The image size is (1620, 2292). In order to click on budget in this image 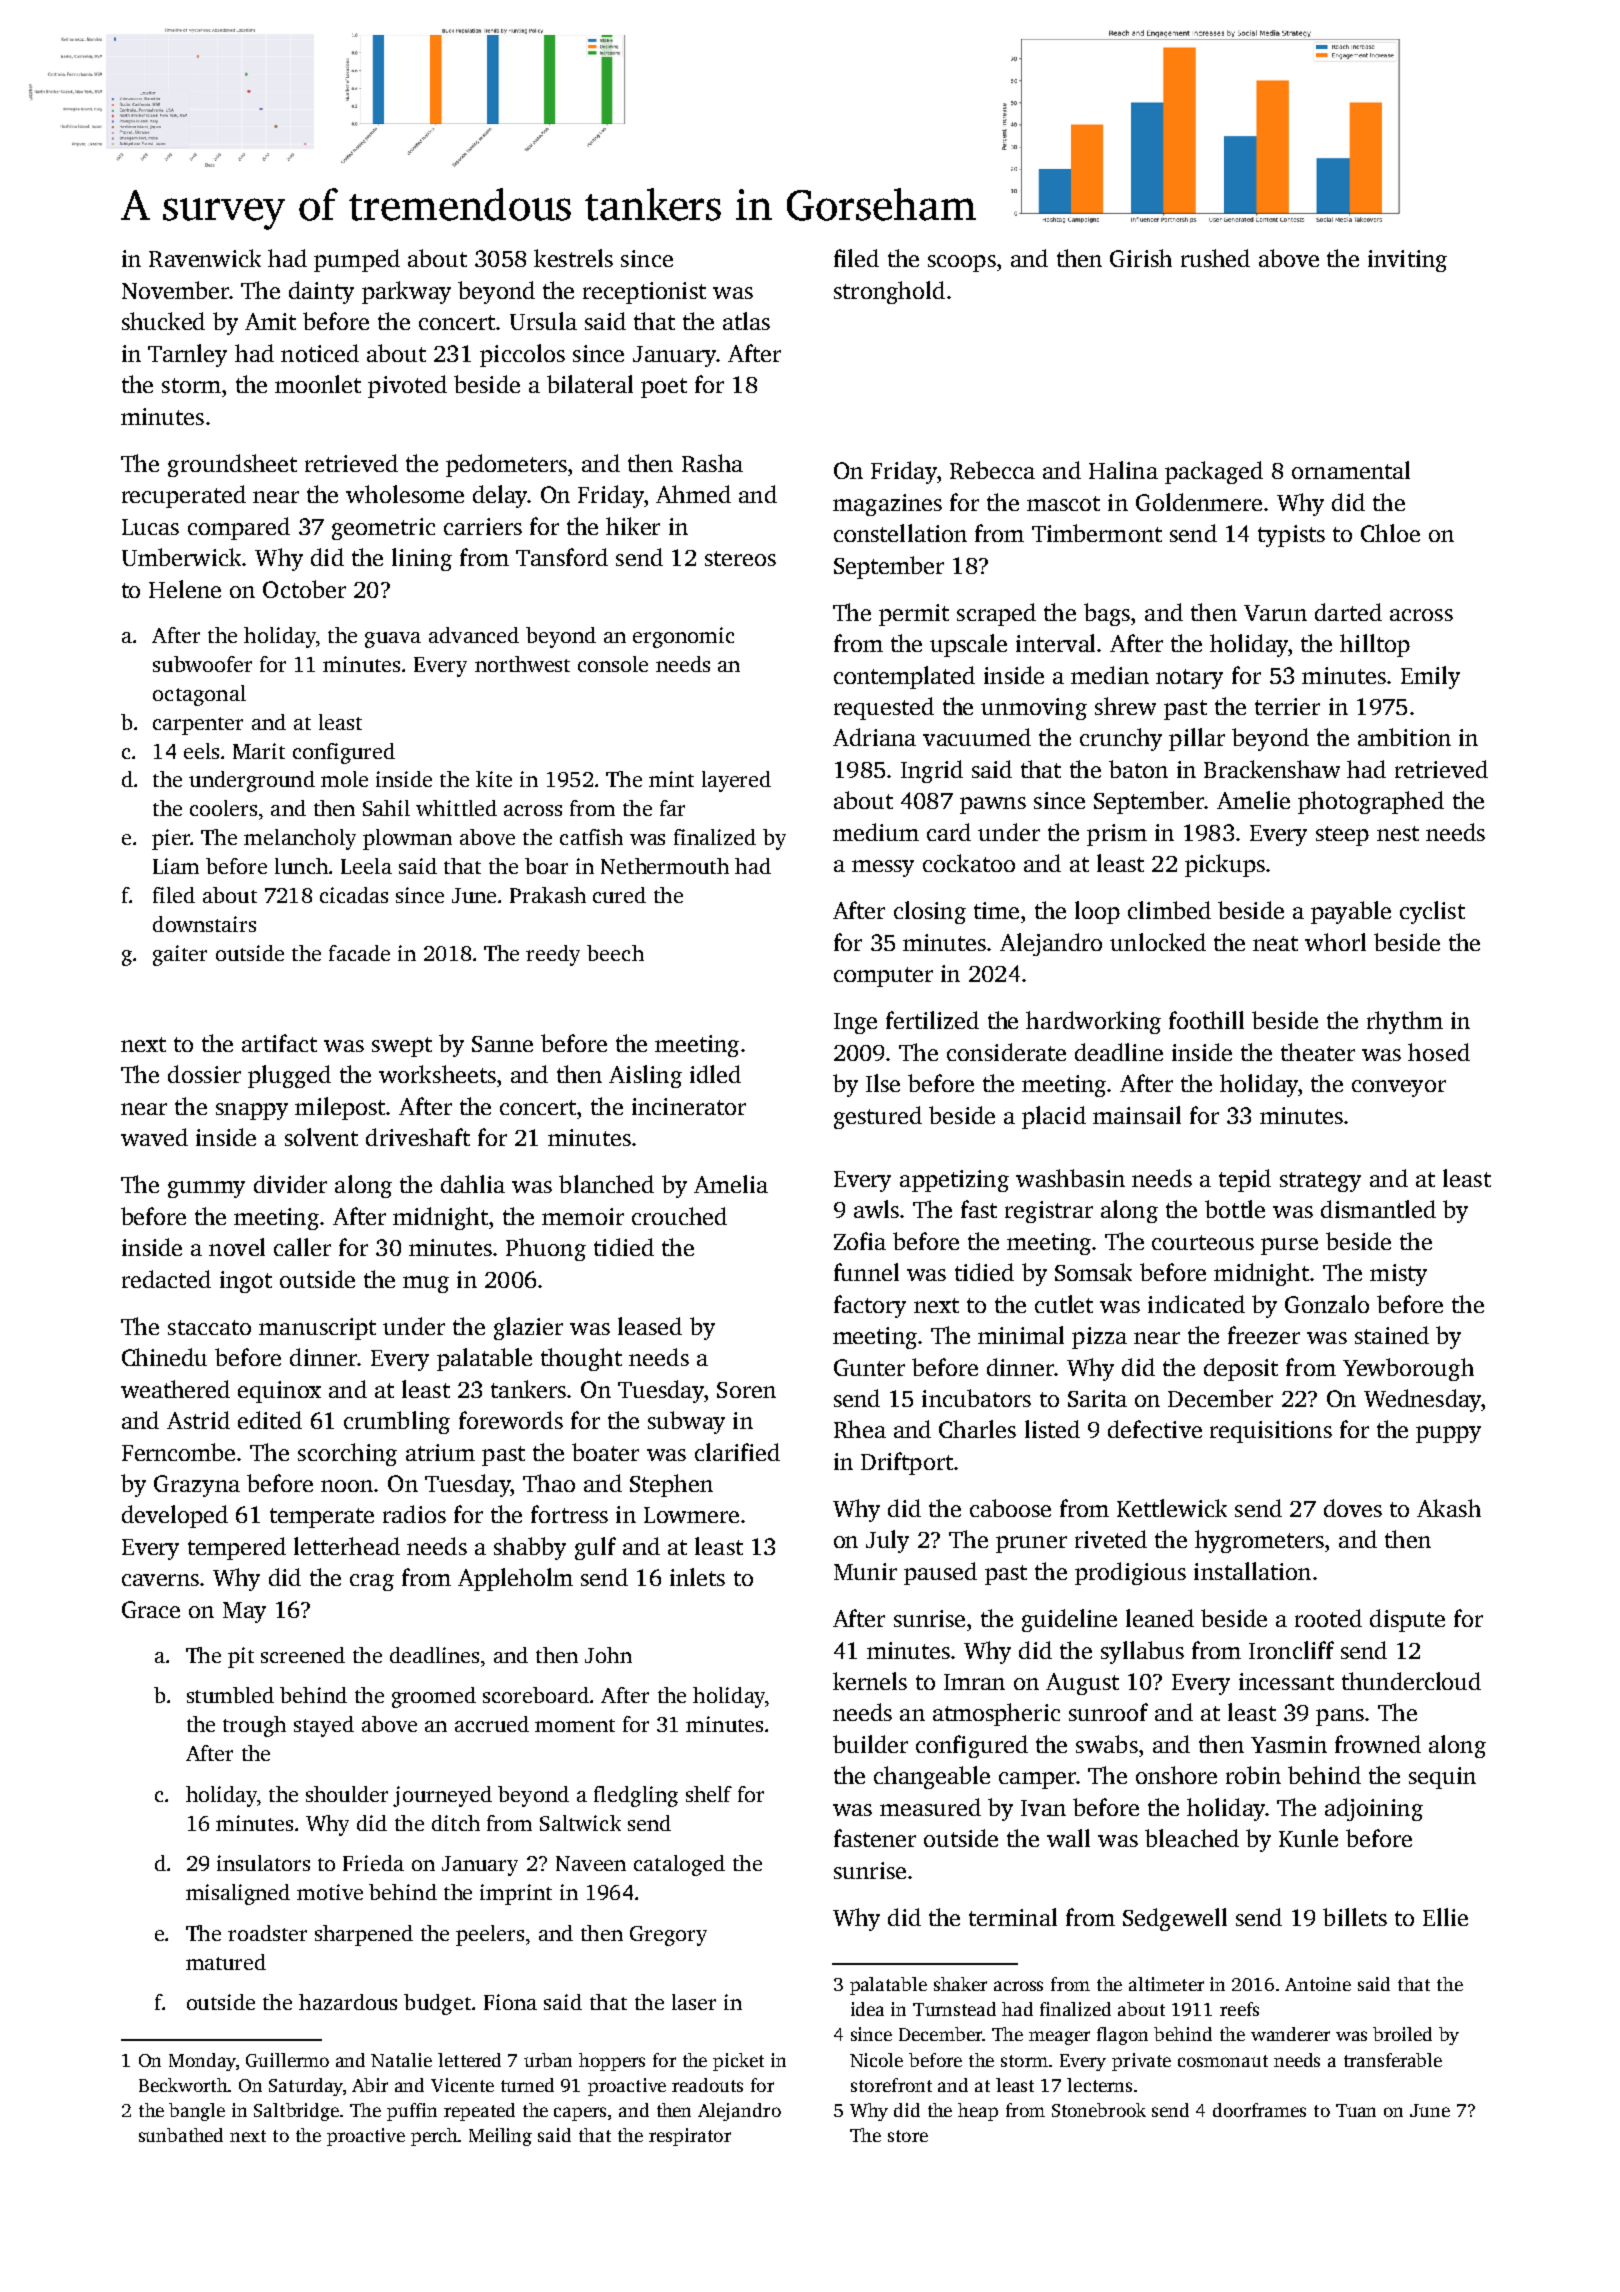, I will do `click(437, 2004)`.
